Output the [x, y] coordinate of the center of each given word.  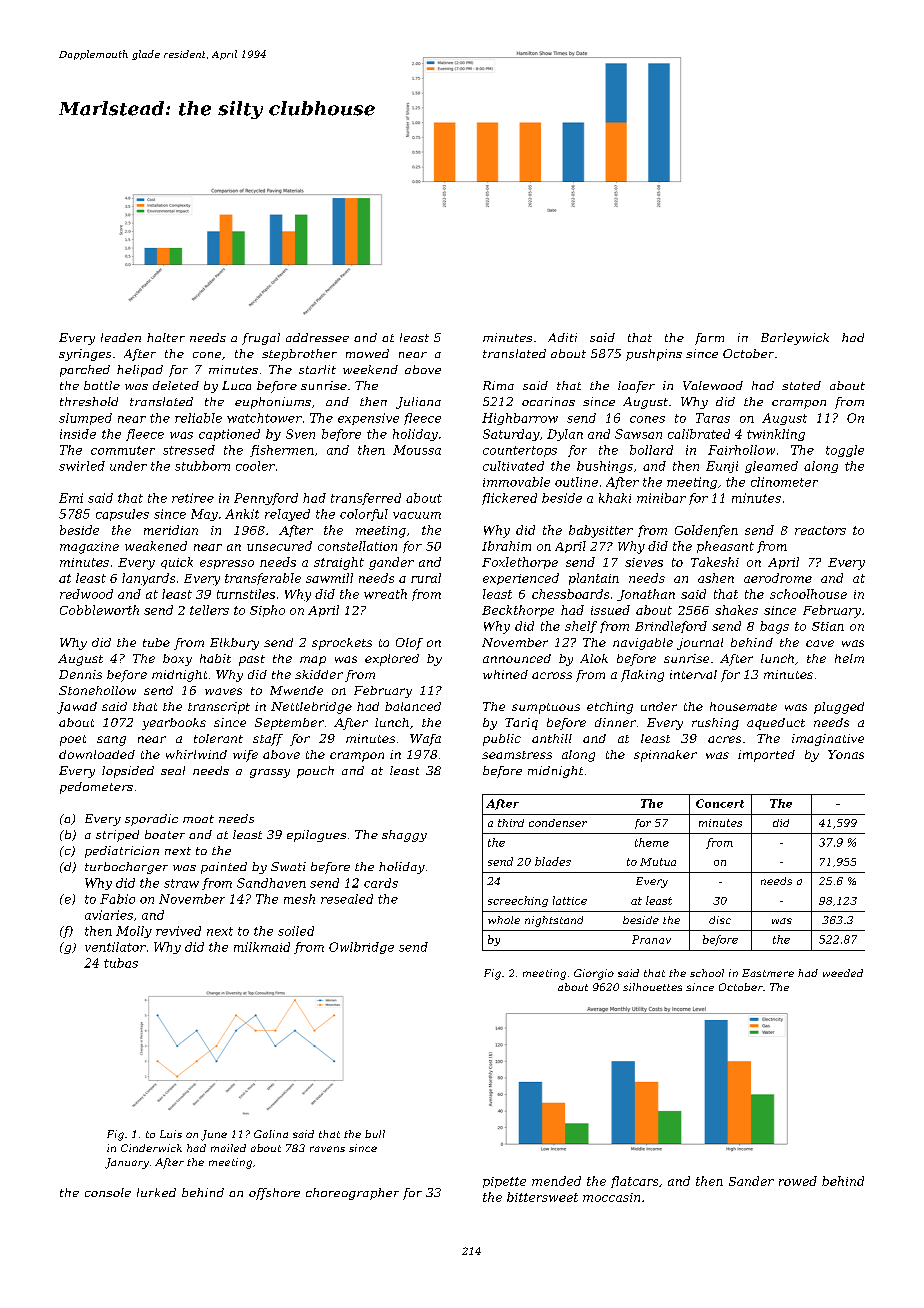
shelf [581, 627]
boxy [177, 660]
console [108, 1192]
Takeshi [715, 562]
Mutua [658, 862]
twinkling [776, 435]
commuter [123, 450]
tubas [121, 963]
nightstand [554, 921]
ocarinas [548, 401]
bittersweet [542, 1197]
